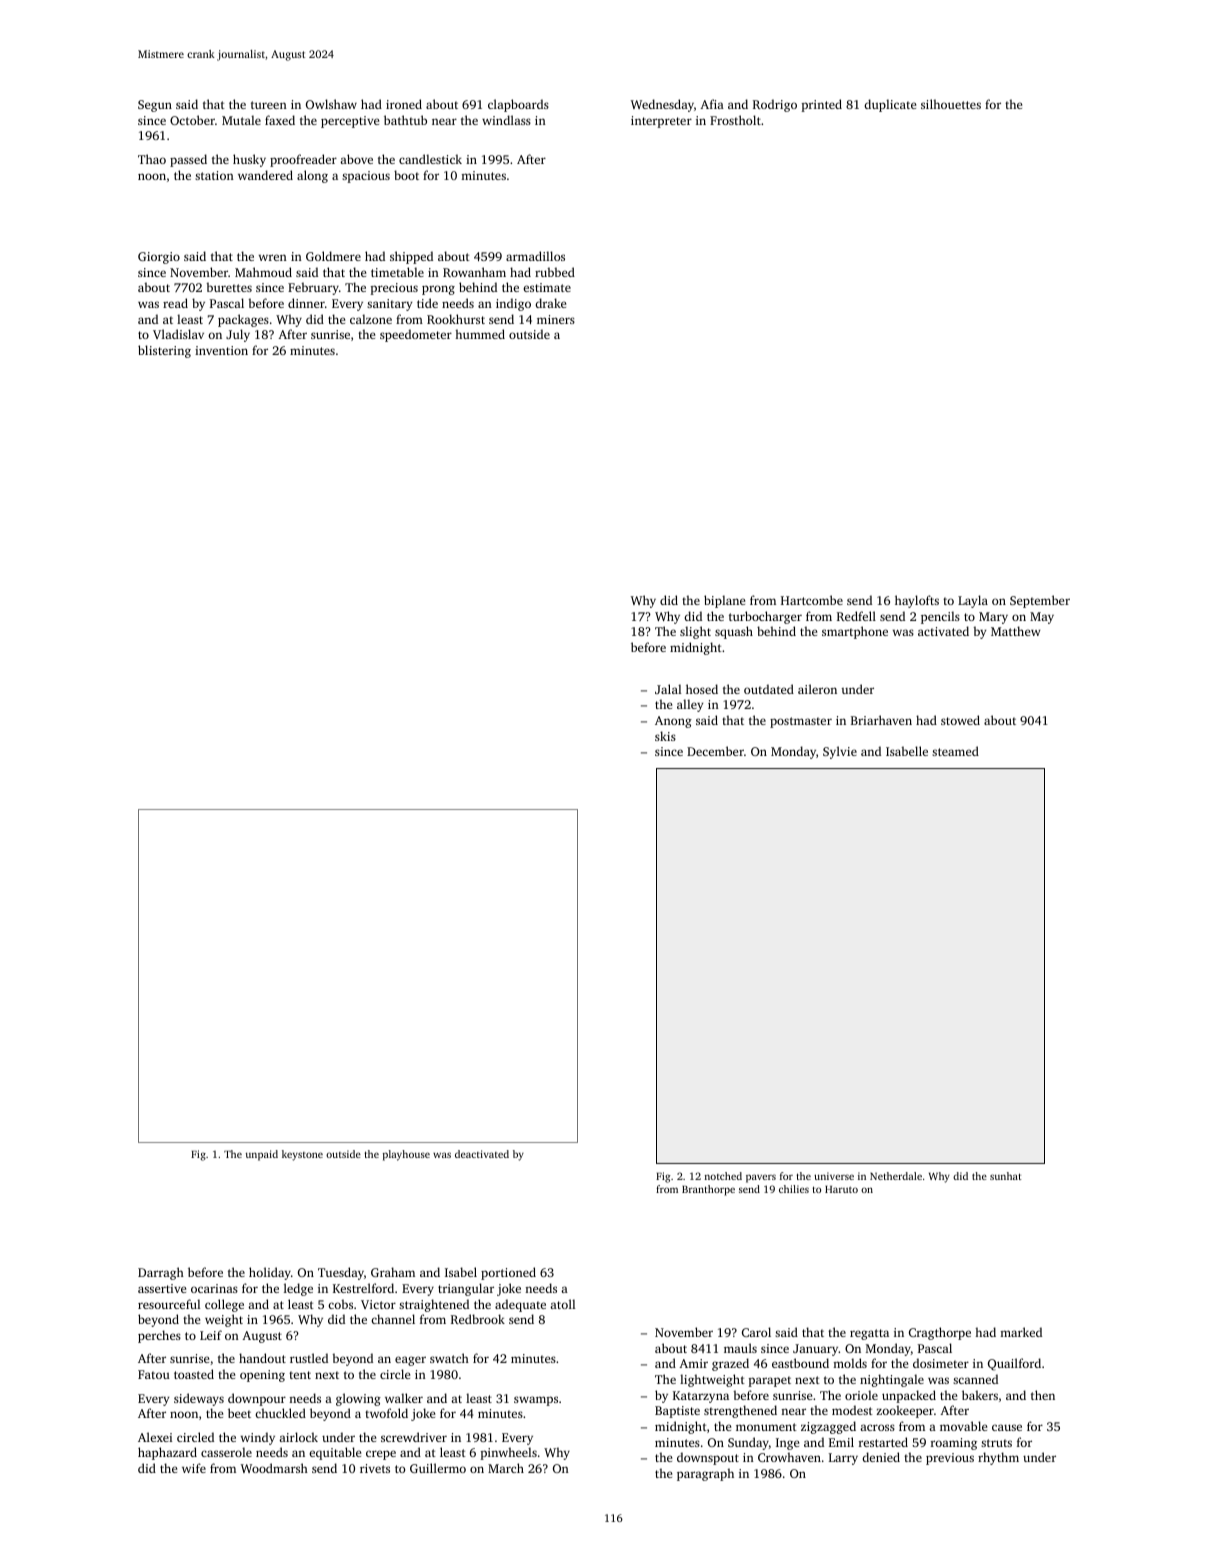  Describe the element at coordinates (975, 1379) in the screenshot. I see `scanned` at that location.
